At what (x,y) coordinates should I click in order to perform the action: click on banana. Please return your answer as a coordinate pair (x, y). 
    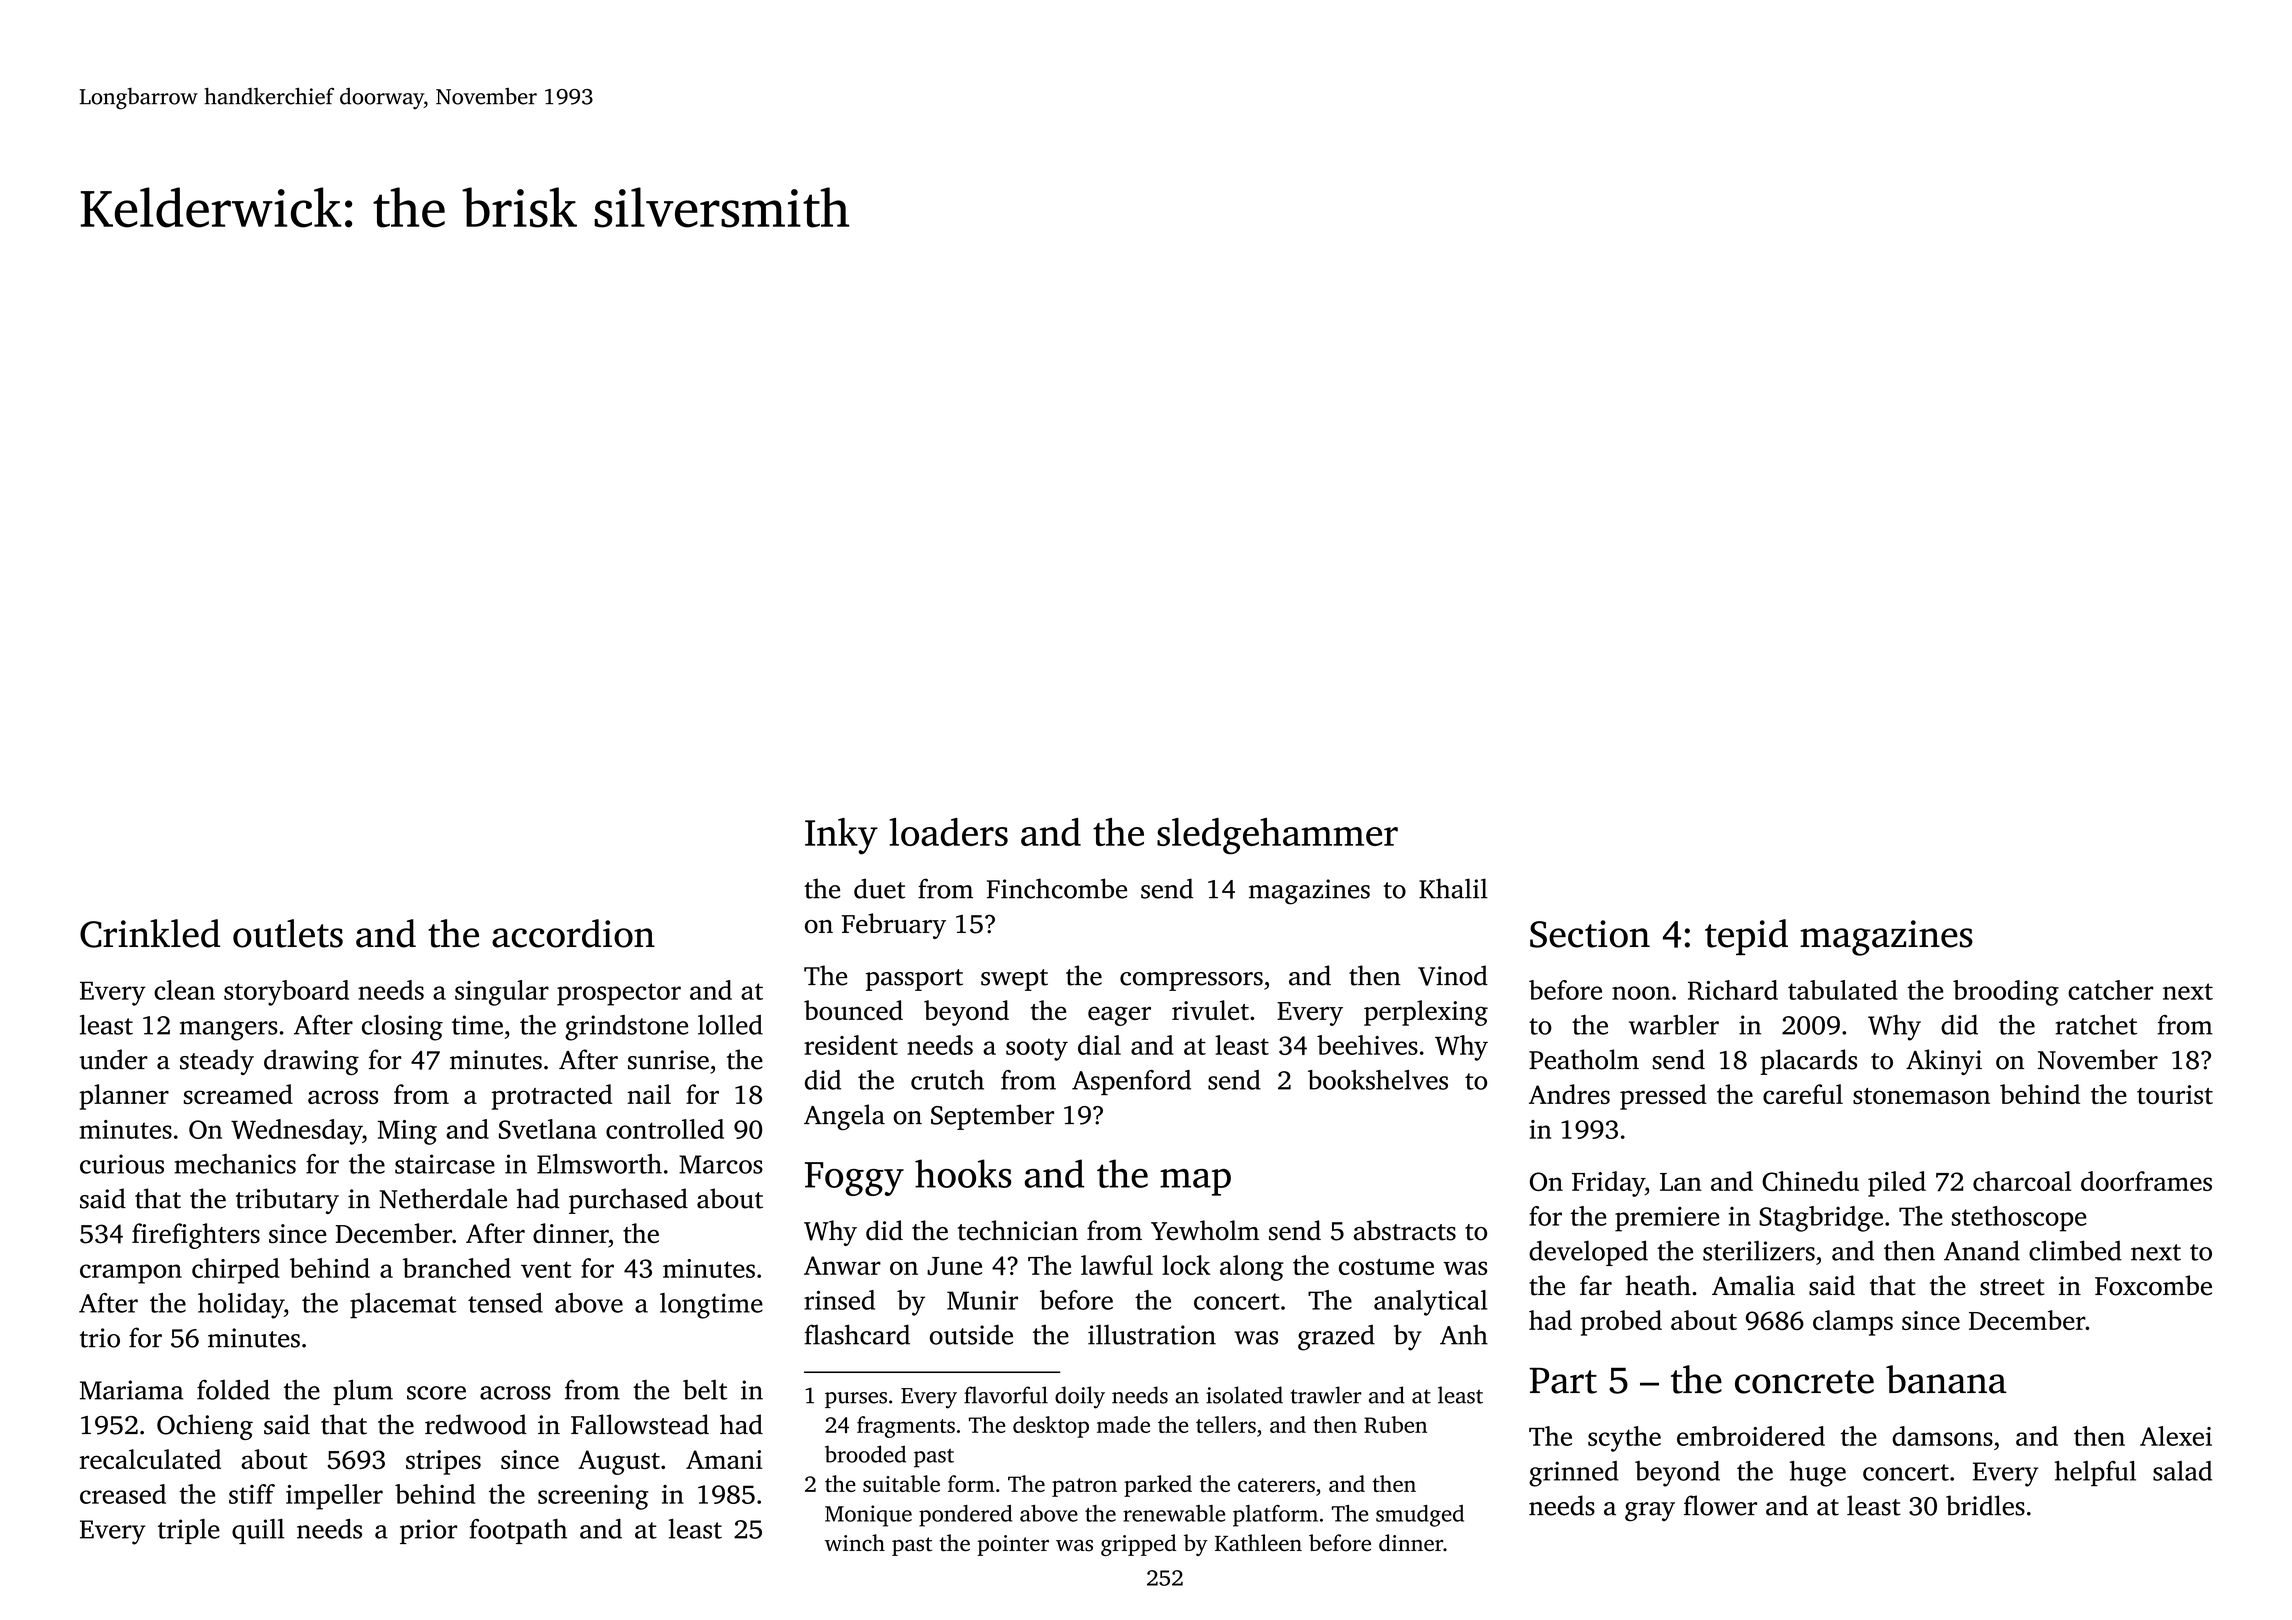
    Looking at the image, I should click on (1946, 1379).
